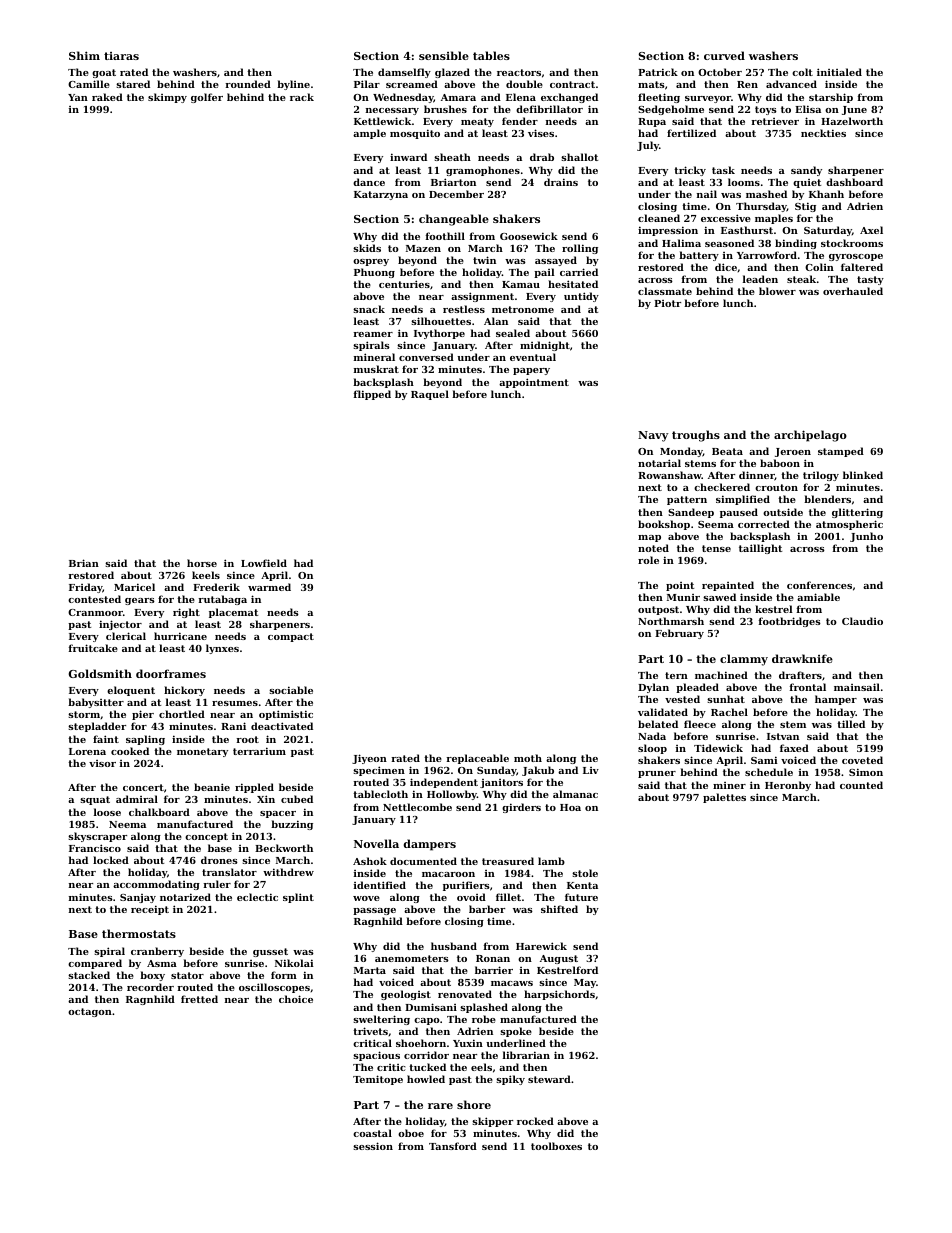 The width and height of the screenshot is (952, 1233). I want to click on Ashok, so click(370, 861).
